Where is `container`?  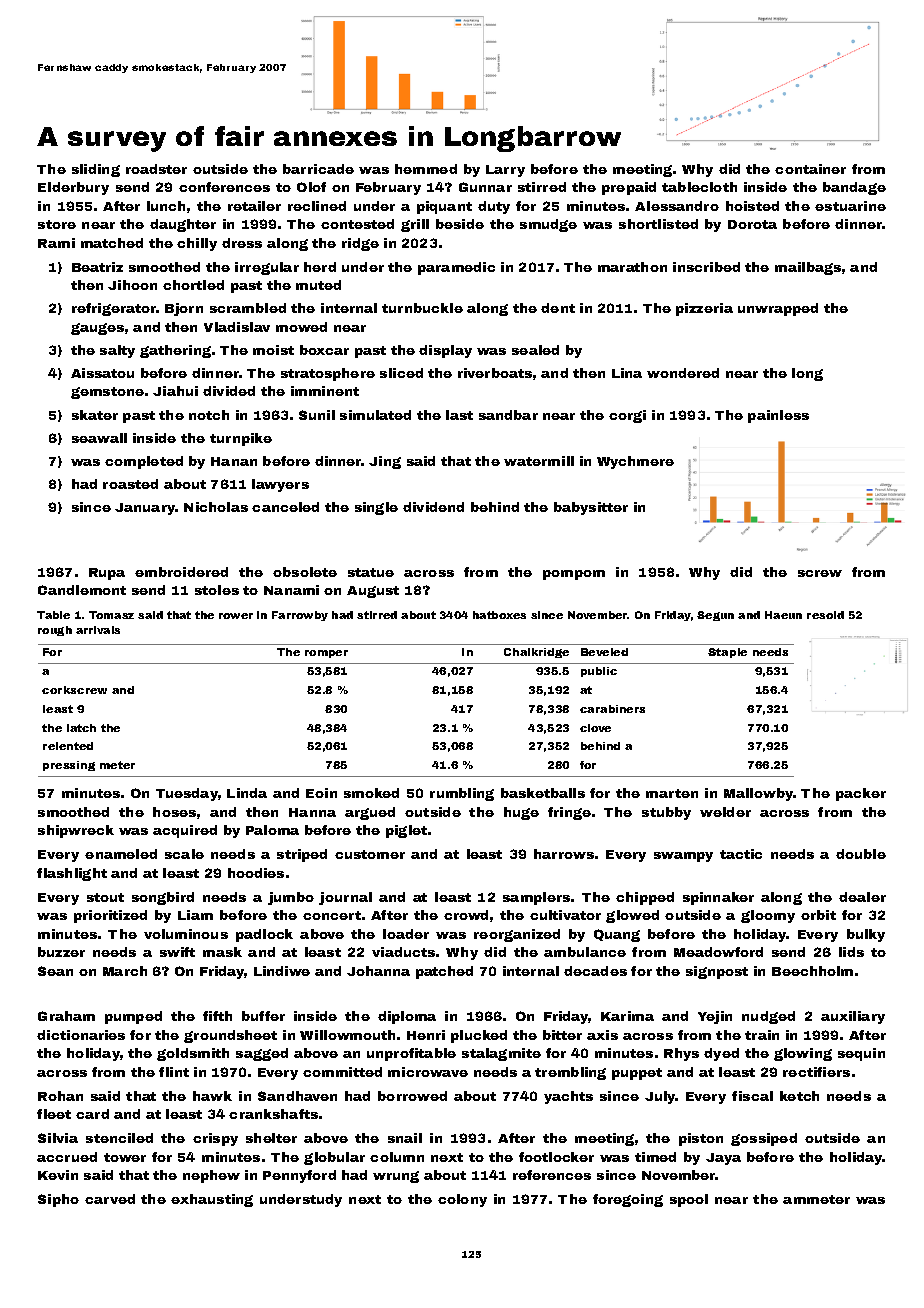
container is located at coordinates (810, 169).
